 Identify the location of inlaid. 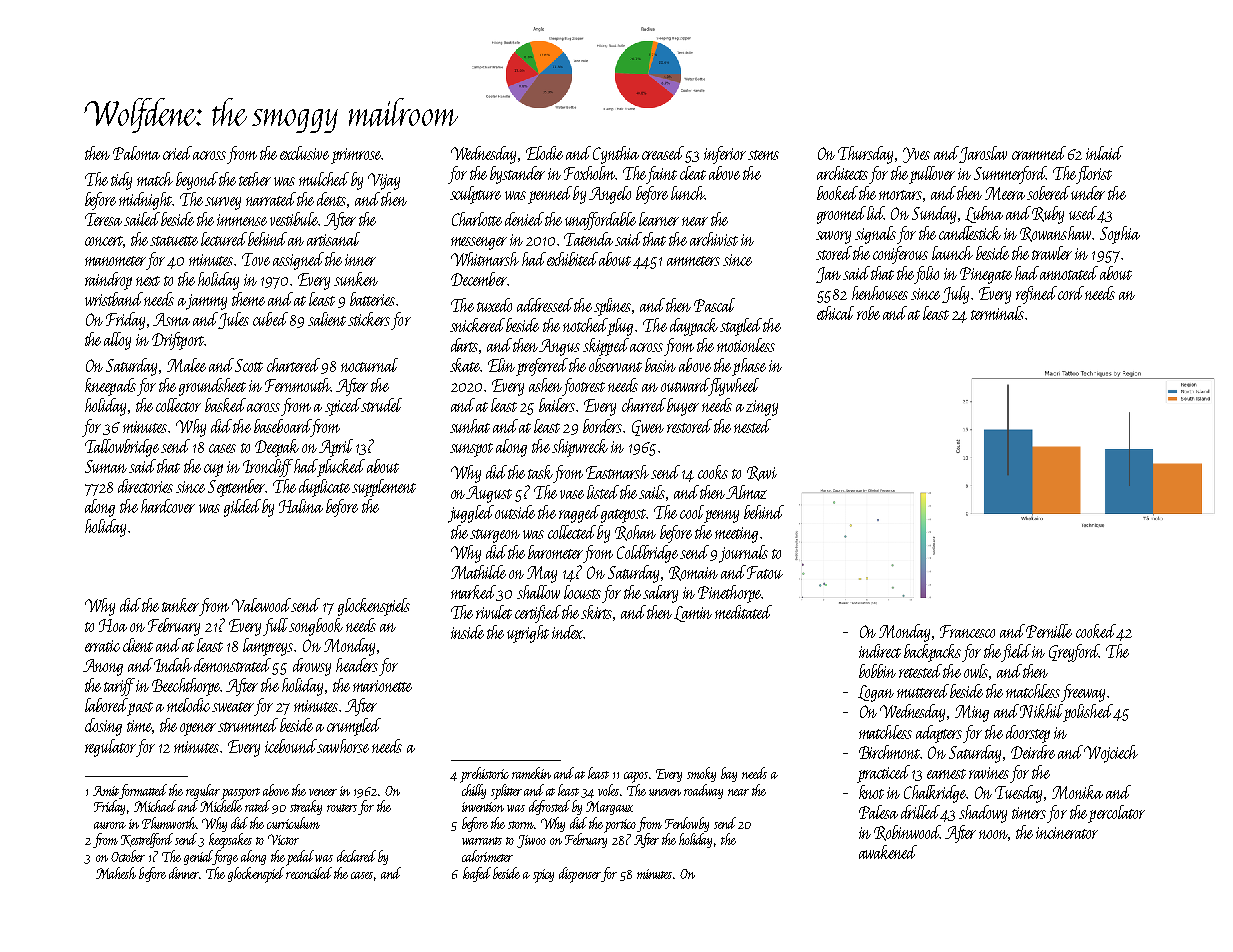
(1104, 153).
